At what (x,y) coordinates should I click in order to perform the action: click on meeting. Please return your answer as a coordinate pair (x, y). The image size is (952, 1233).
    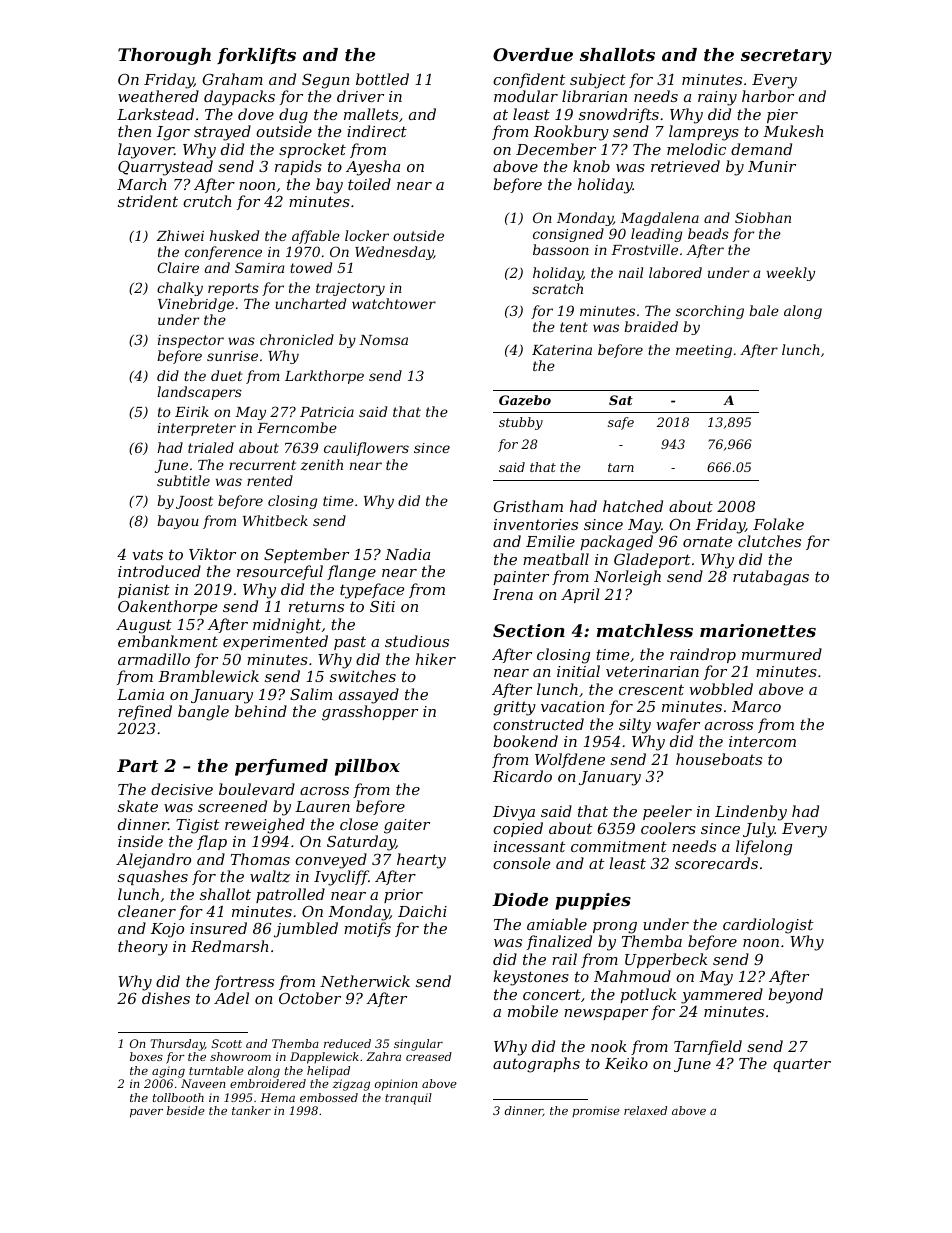
    Looking at the image, I should click on (704, 351).
